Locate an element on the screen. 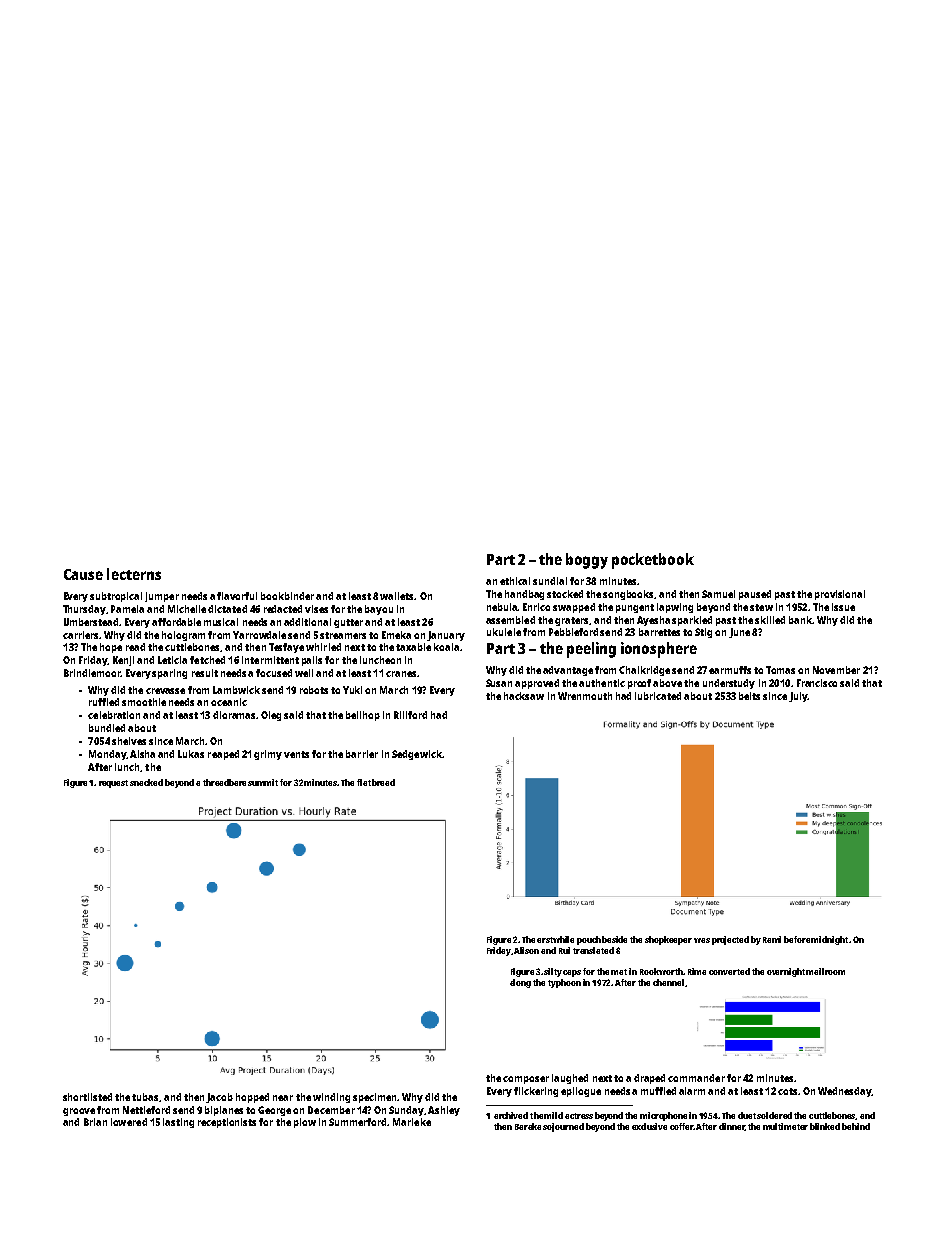 Image resolution: width=952 pixels, height=1233 pixels. nebula is located at coordinates (502, 607).
